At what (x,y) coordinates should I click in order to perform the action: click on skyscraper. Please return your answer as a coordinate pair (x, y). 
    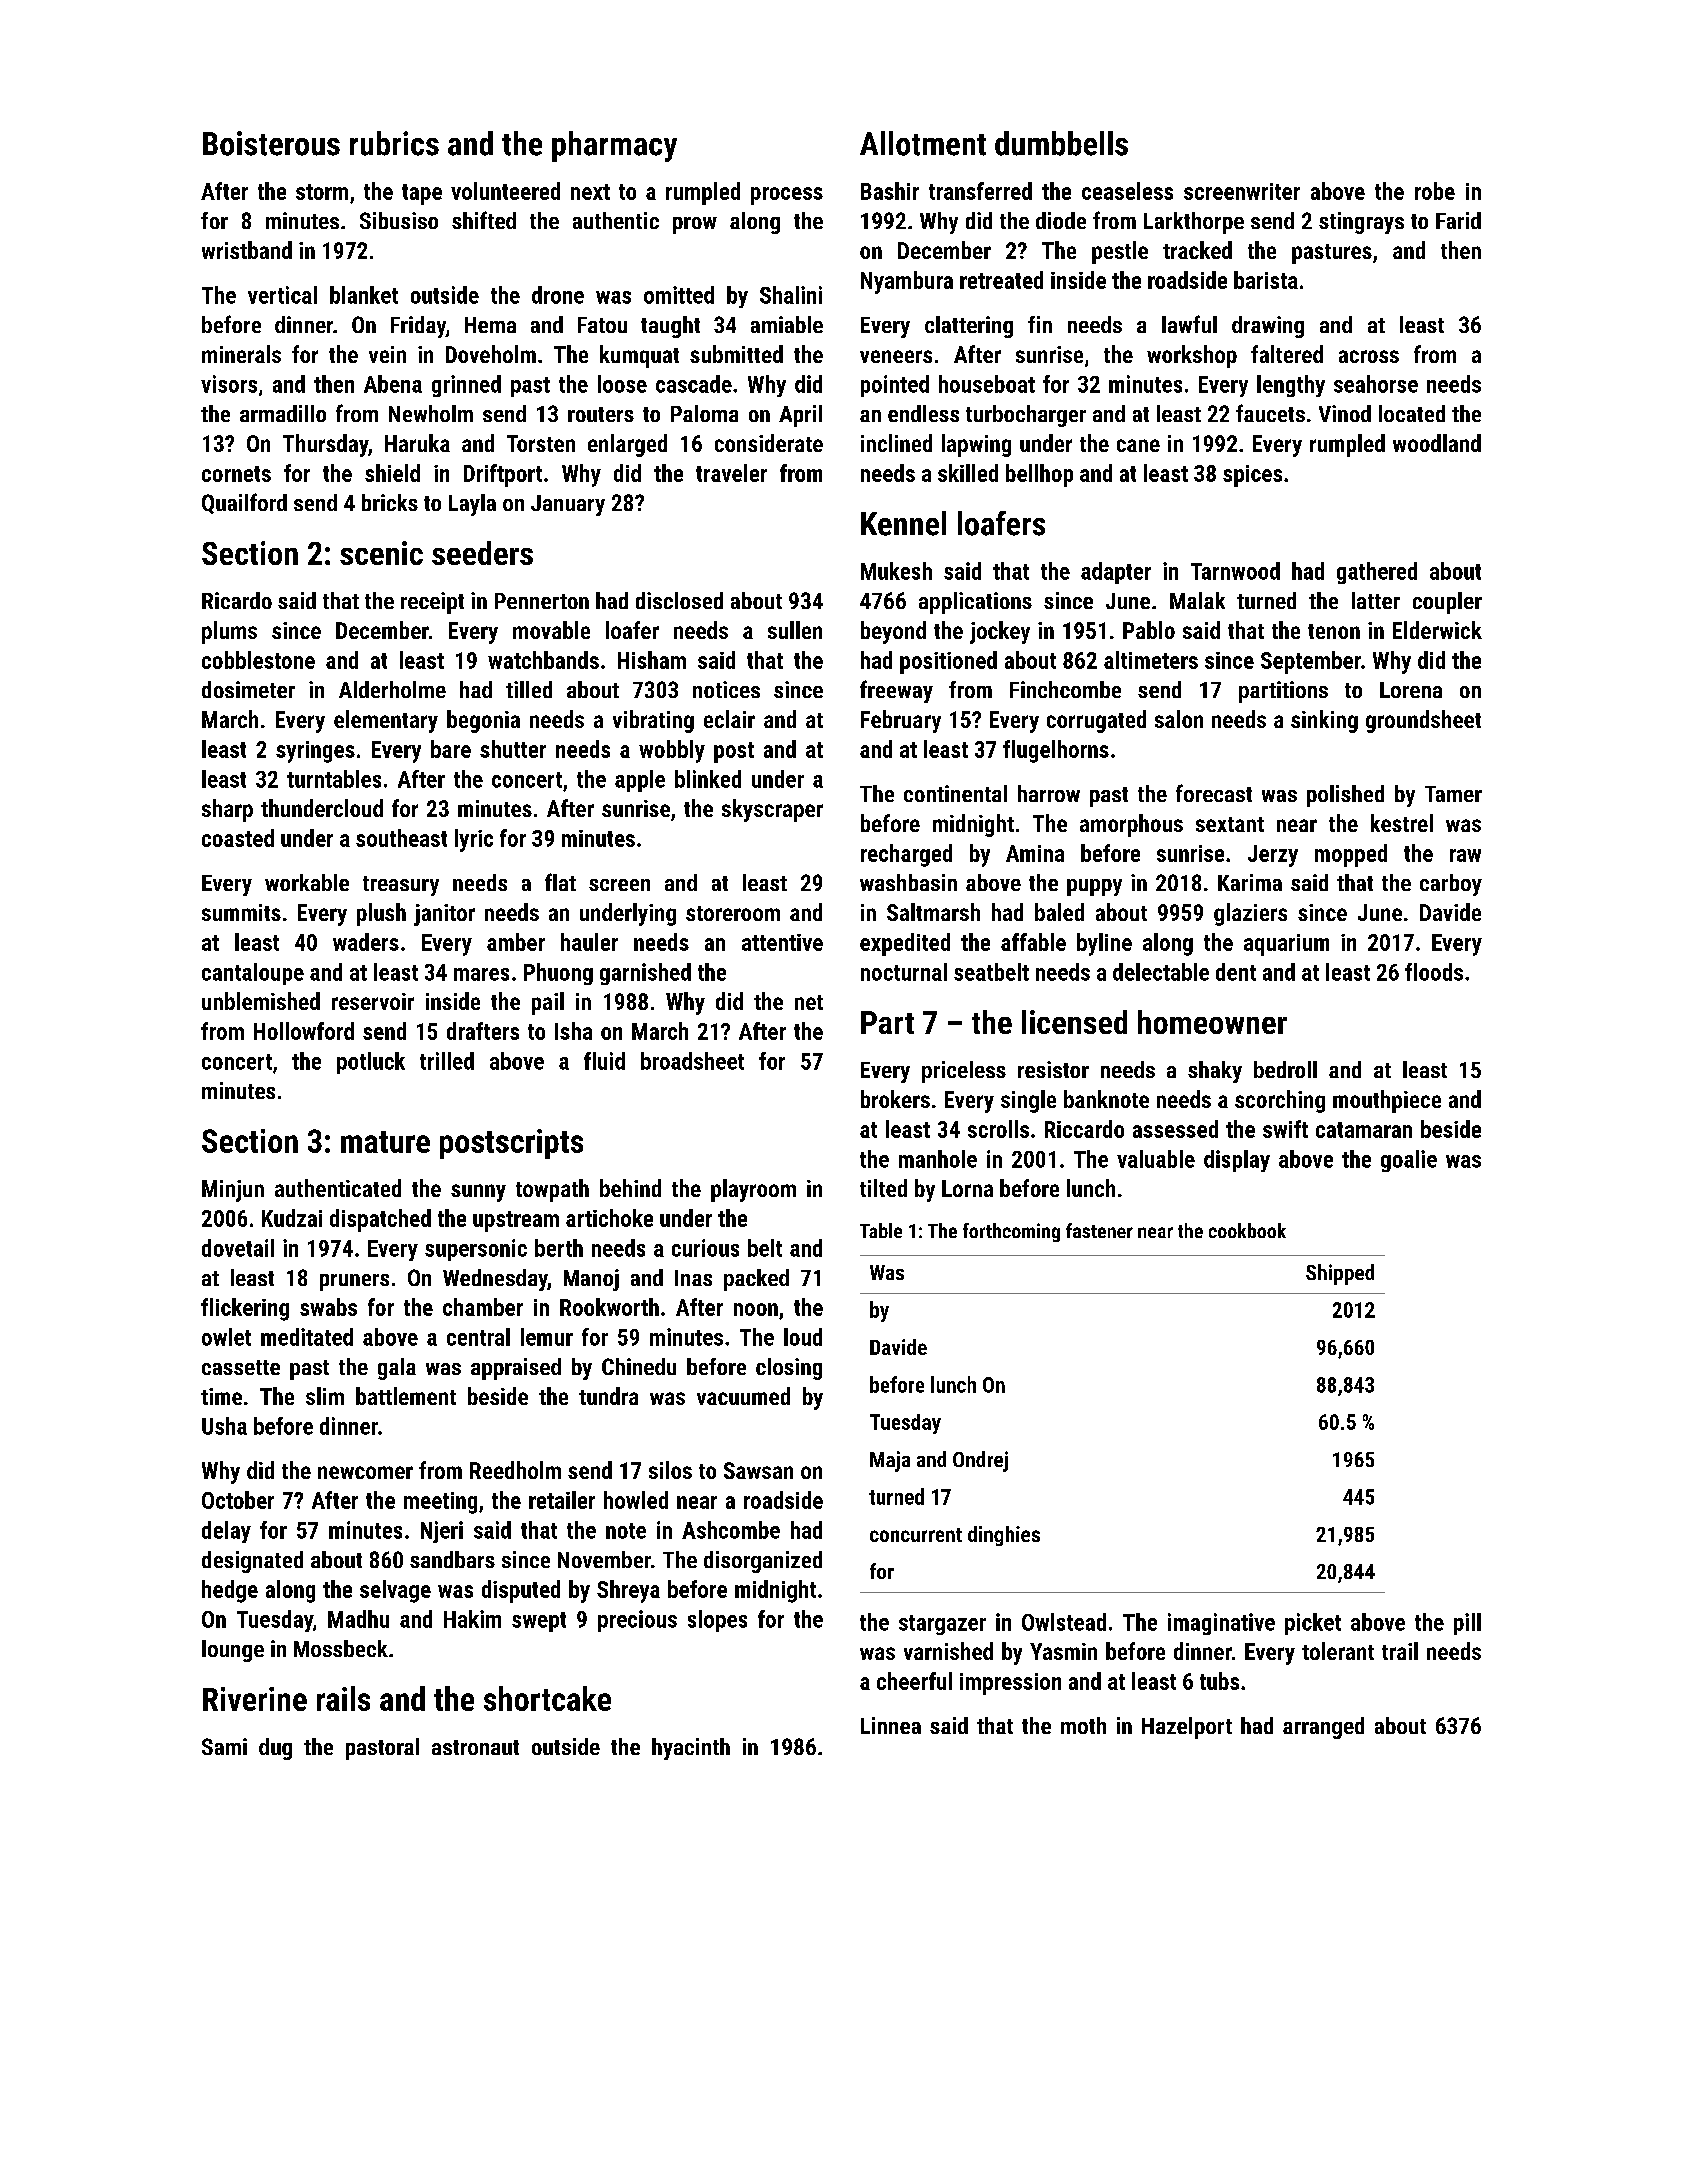
    Looking at the image, I should click on (772, 810).
